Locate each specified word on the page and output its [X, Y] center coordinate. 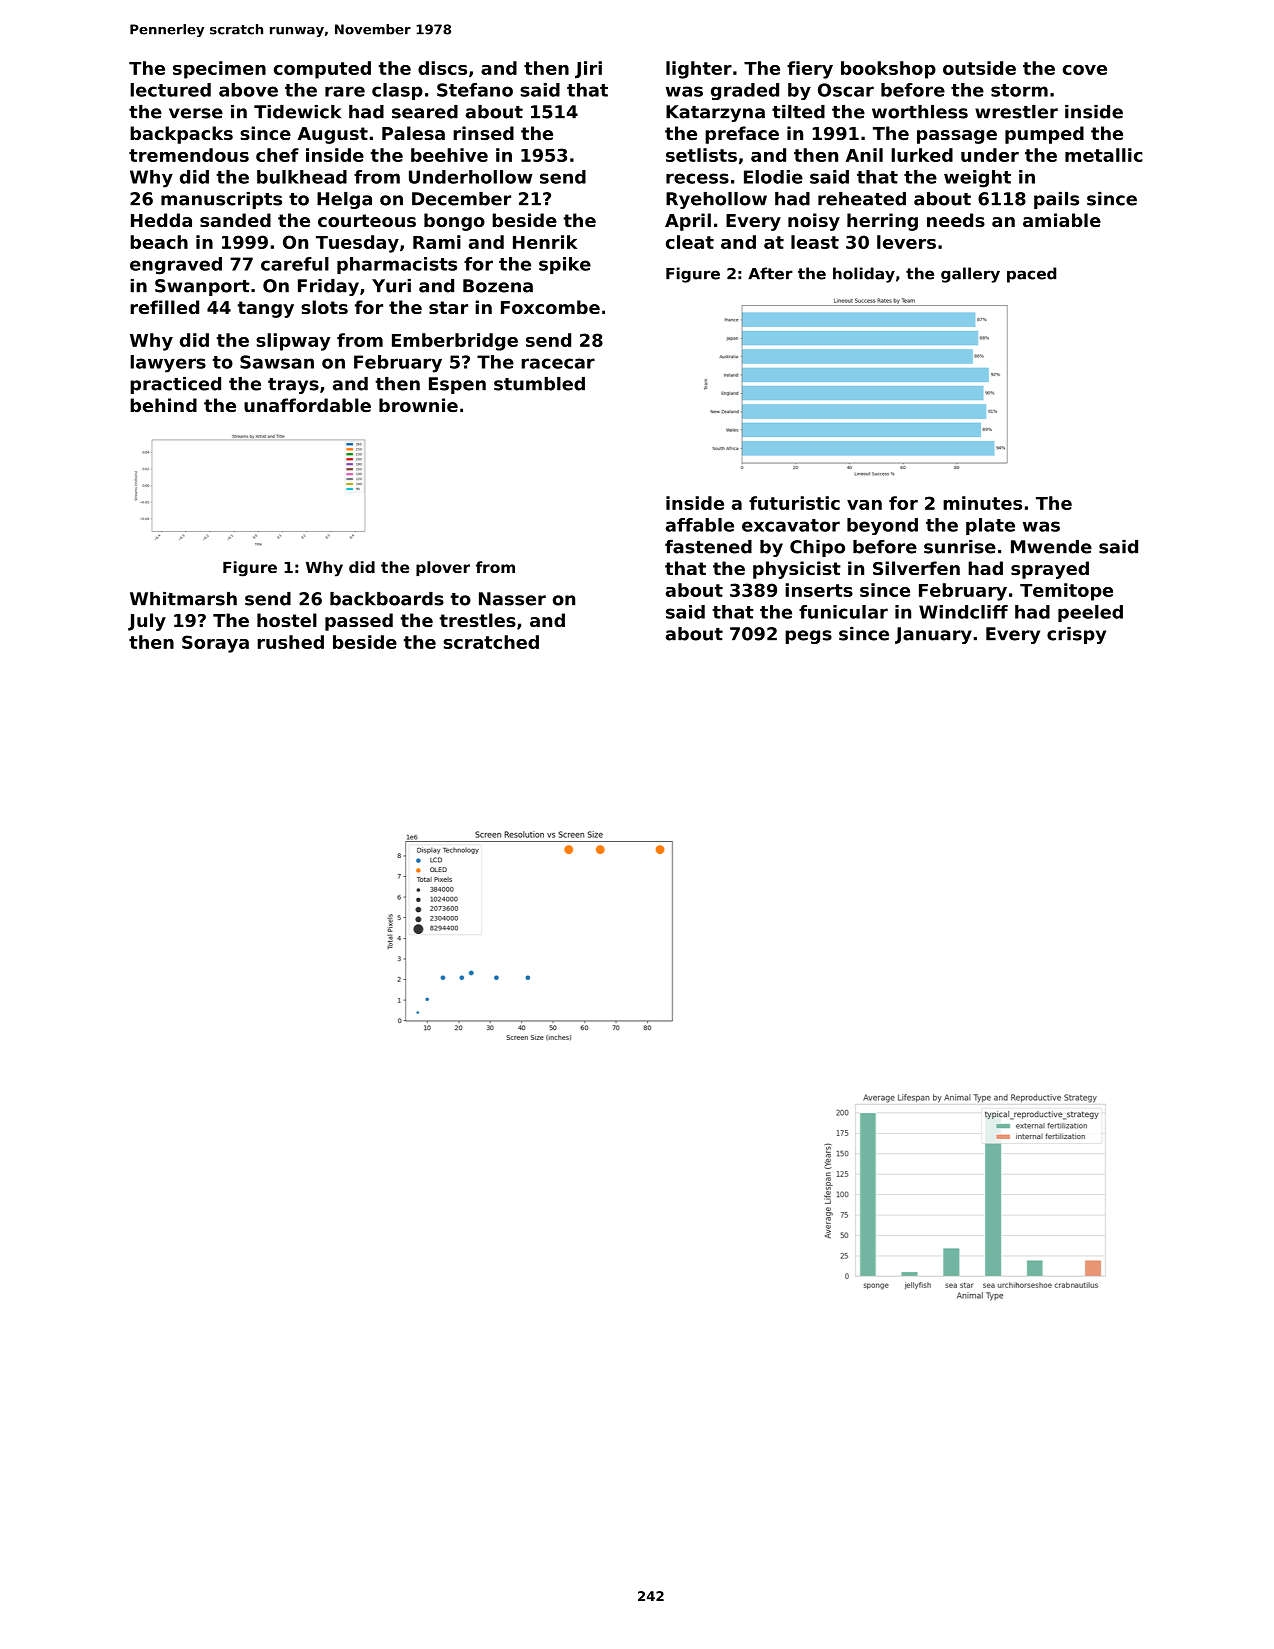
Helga [344, 200]
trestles [477, 620]
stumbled [539, 384]
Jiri [588, 70]
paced [1031, 275]
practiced [175, 385]
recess [697, 178]
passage [957, 137]
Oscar [846, 90]
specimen [219, 70]
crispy [1076, 635]
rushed [290, 642]
